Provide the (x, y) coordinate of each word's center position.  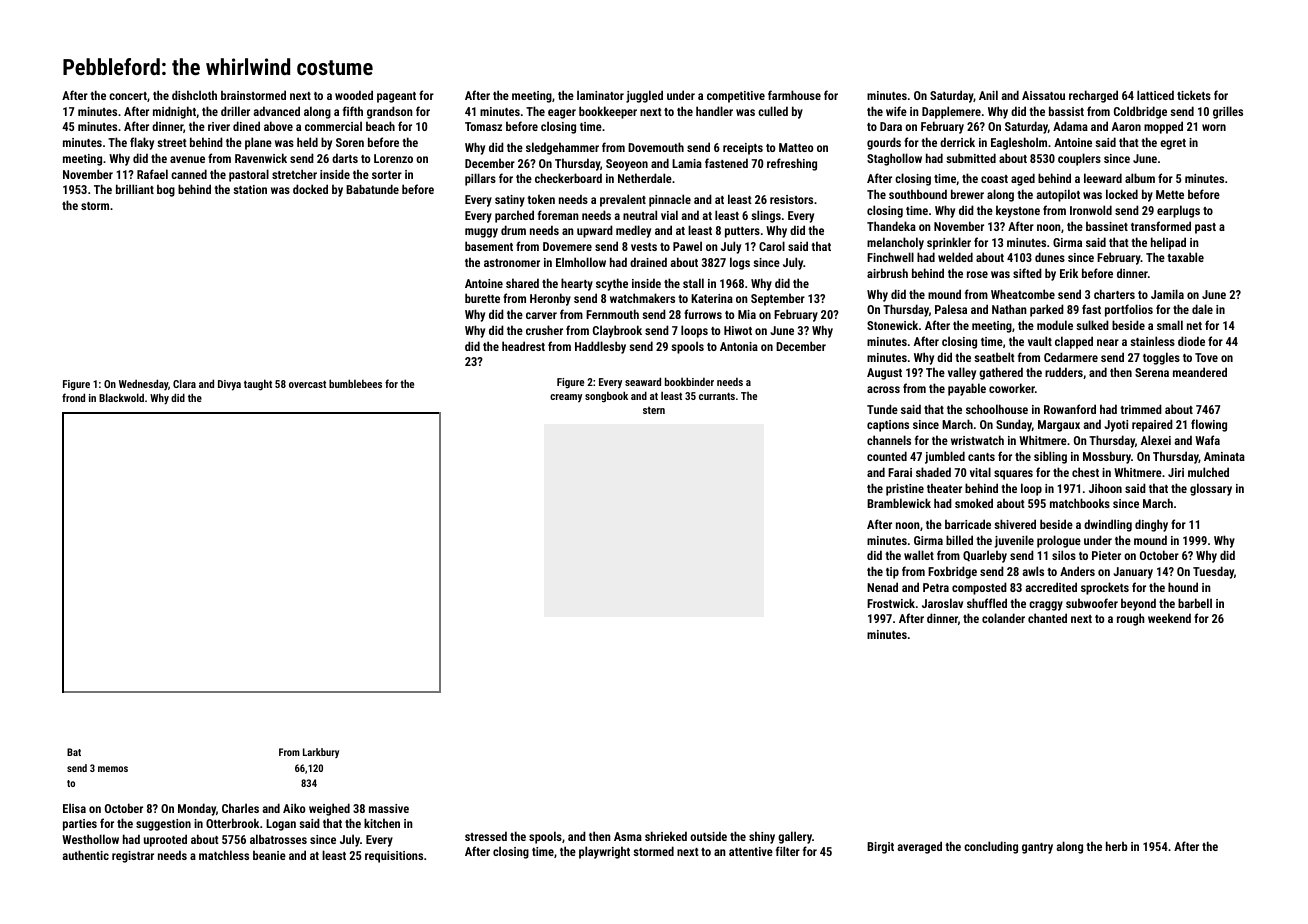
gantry (1037, 848)
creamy (566, 398)
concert (128, 96)
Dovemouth (656, 147)
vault (1040, 341)
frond (73, 397)
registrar (133, 857)
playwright (604, 852)
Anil (988, 95)
